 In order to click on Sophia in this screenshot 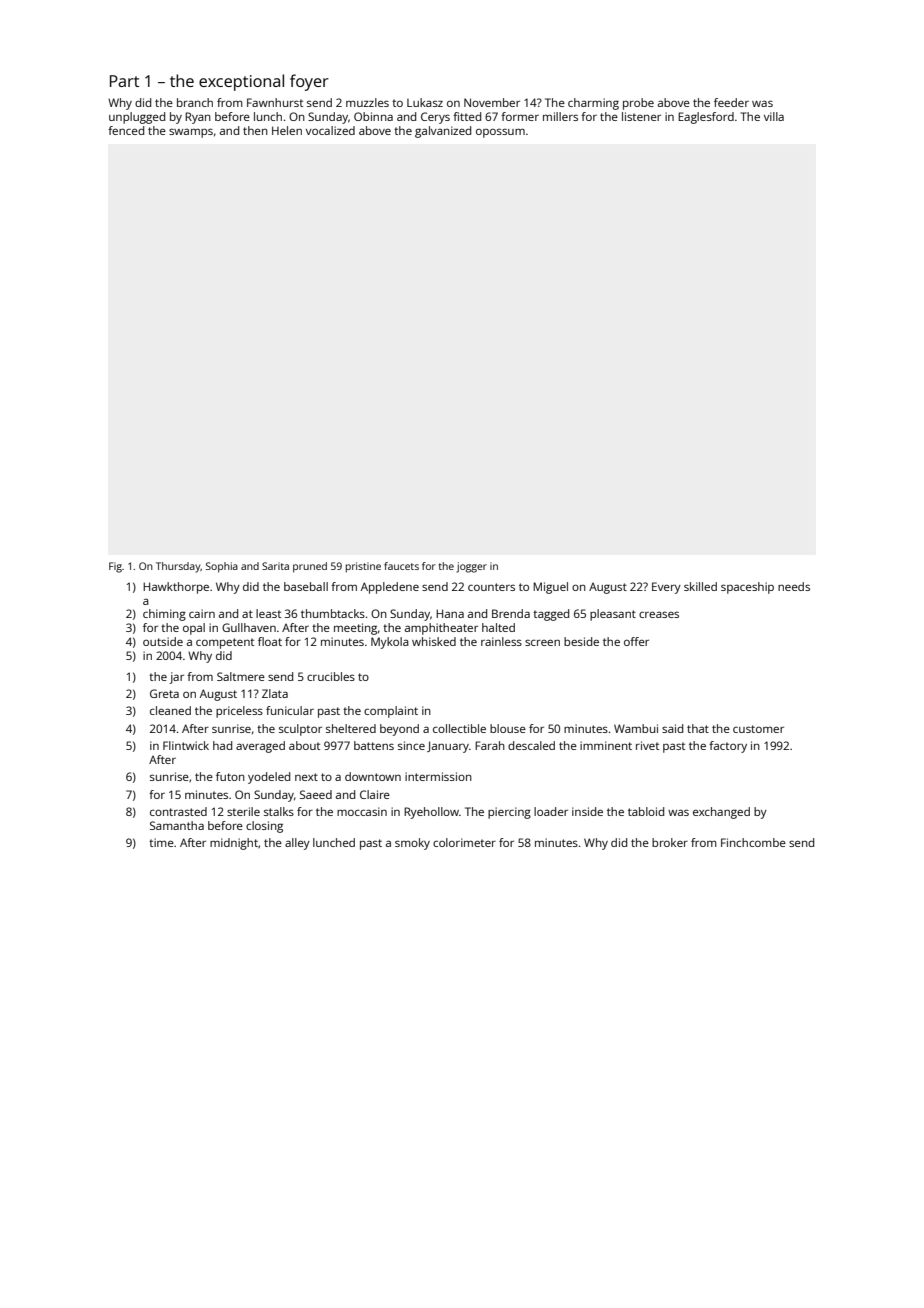, I will do `click(222, 567)`.
